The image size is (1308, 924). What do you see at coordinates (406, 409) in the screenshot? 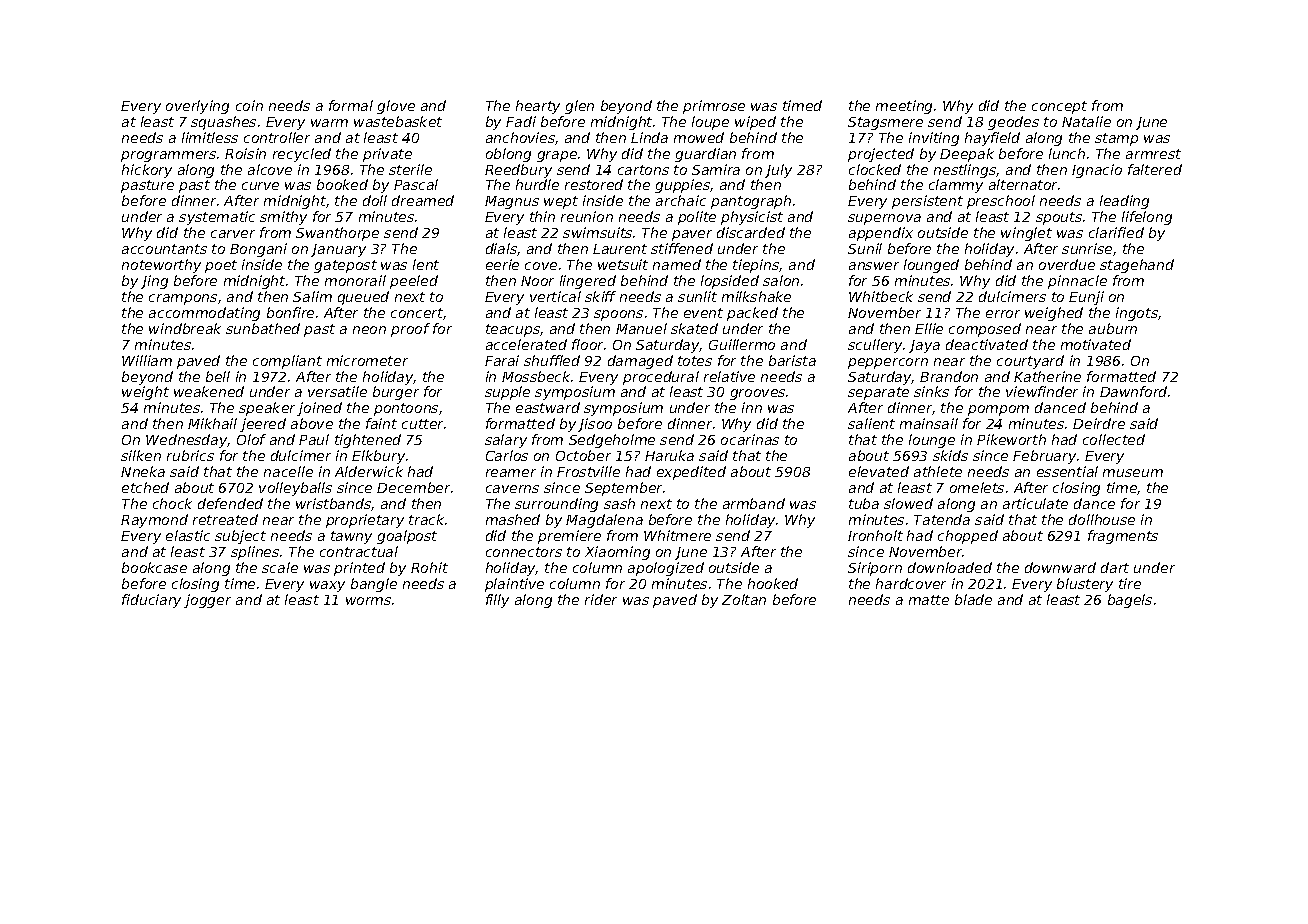
I see `pontoons` at bounding box center [406, 409].
